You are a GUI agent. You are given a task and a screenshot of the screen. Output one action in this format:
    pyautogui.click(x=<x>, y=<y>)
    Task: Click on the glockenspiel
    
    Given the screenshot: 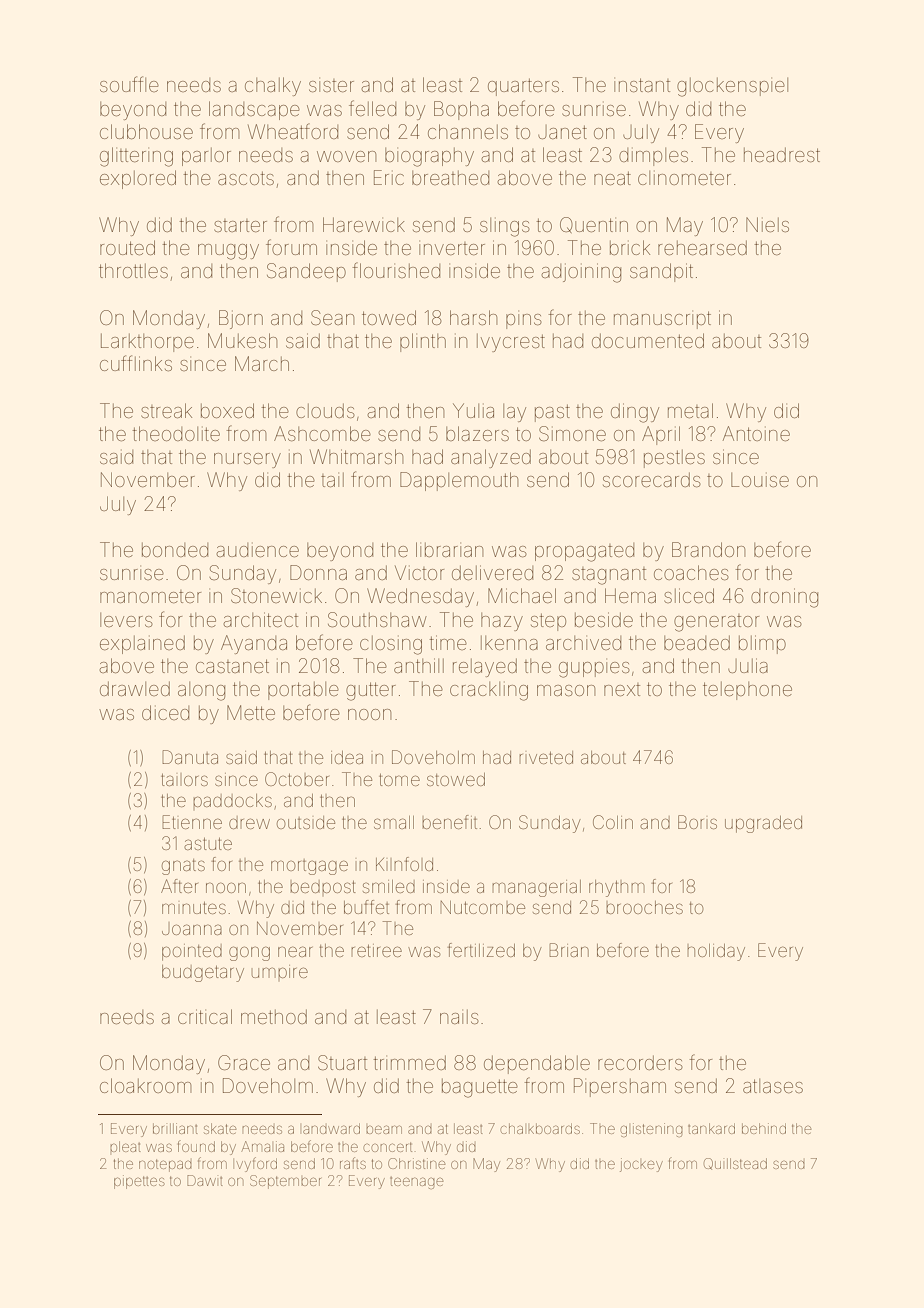 What is the action you would take?
    pyautogui.click(x=732, y=87)
